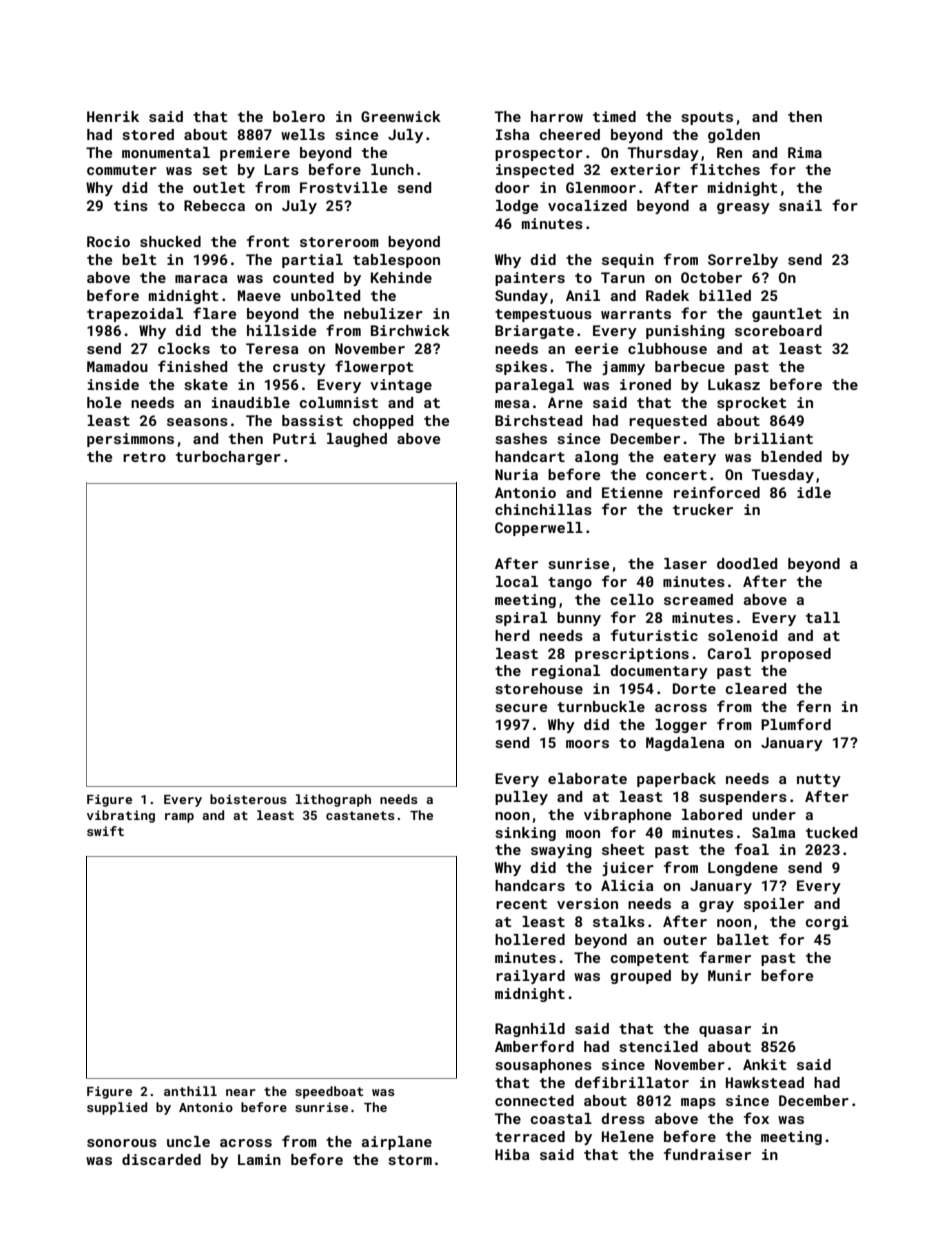 Image resolution: width=952 pixels, height=1233 pixels. What do you see at coordinates (179, 818) in the screenshot?
I see `ramp` at bounding box center [179, 818].
